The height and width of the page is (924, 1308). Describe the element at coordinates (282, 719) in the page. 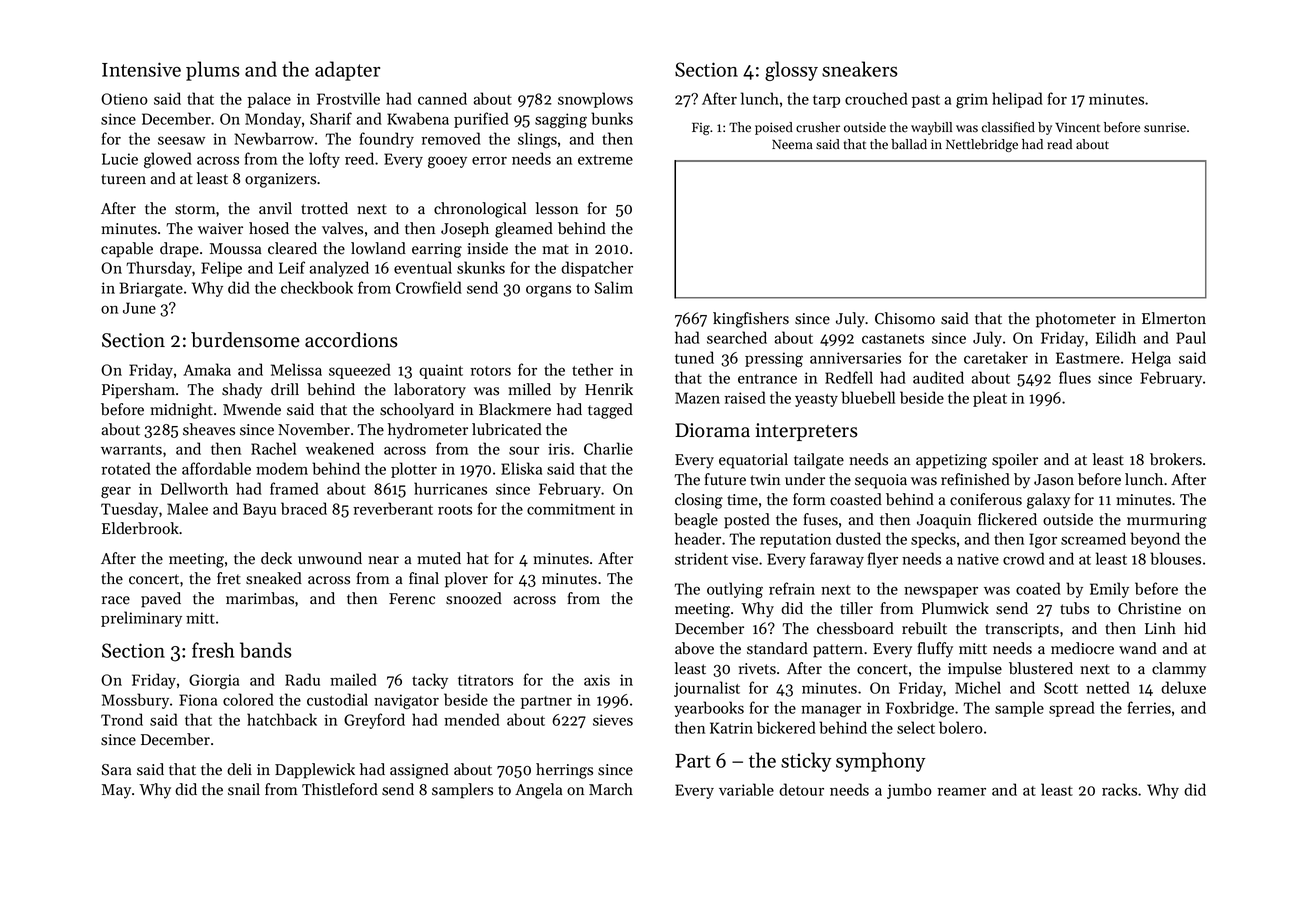

I see `hatchback` at that location.
